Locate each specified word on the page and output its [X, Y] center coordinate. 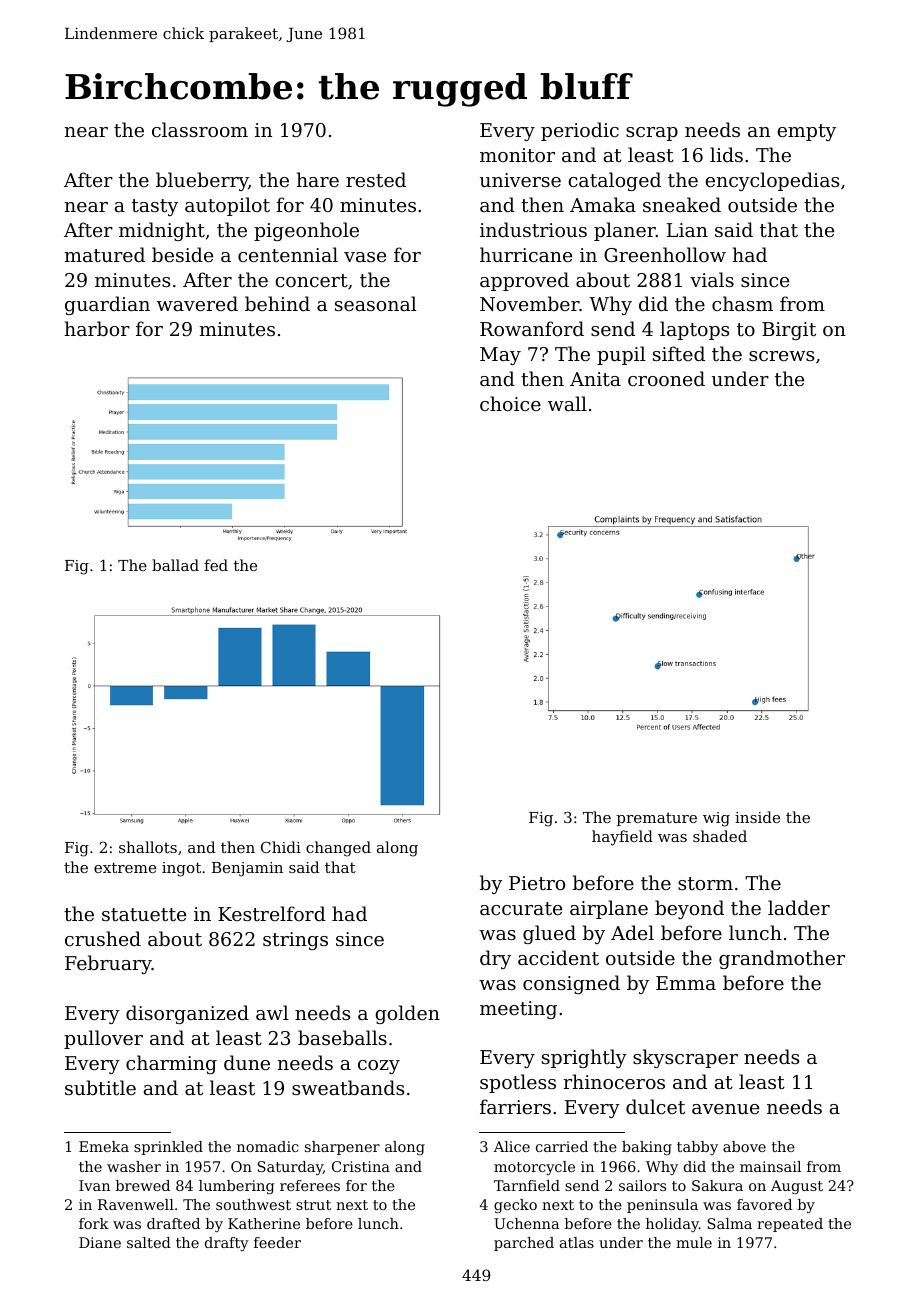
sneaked [682, 204]
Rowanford [532, 328]
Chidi [281, 847]
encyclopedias [772, 181]
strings [295, 941]
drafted [173, 1223]
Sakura [717, 1185]
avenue [725, 1109]
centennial [288, 254]
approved [524, 281]
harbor [97, 328]
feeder [277, 1242]
